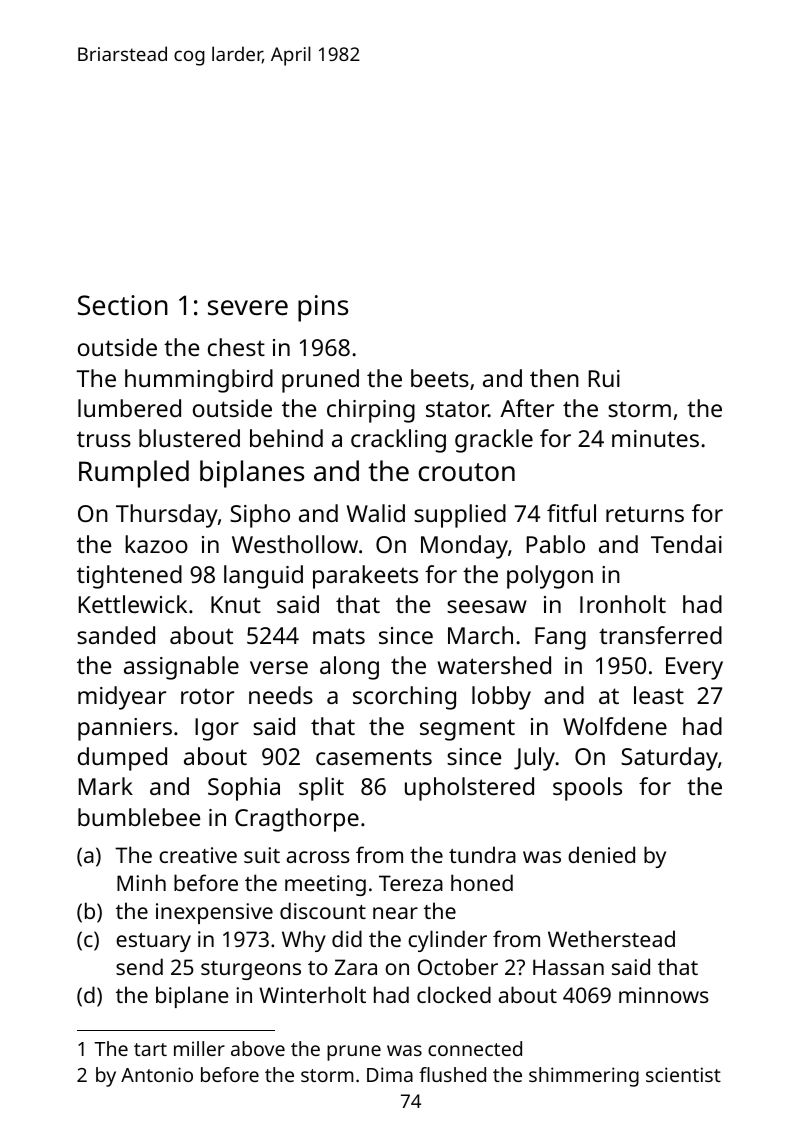  What do you see at coordinates (323, 308) in the screenshot?
I see `pins` at bounding box center [323, 308].
